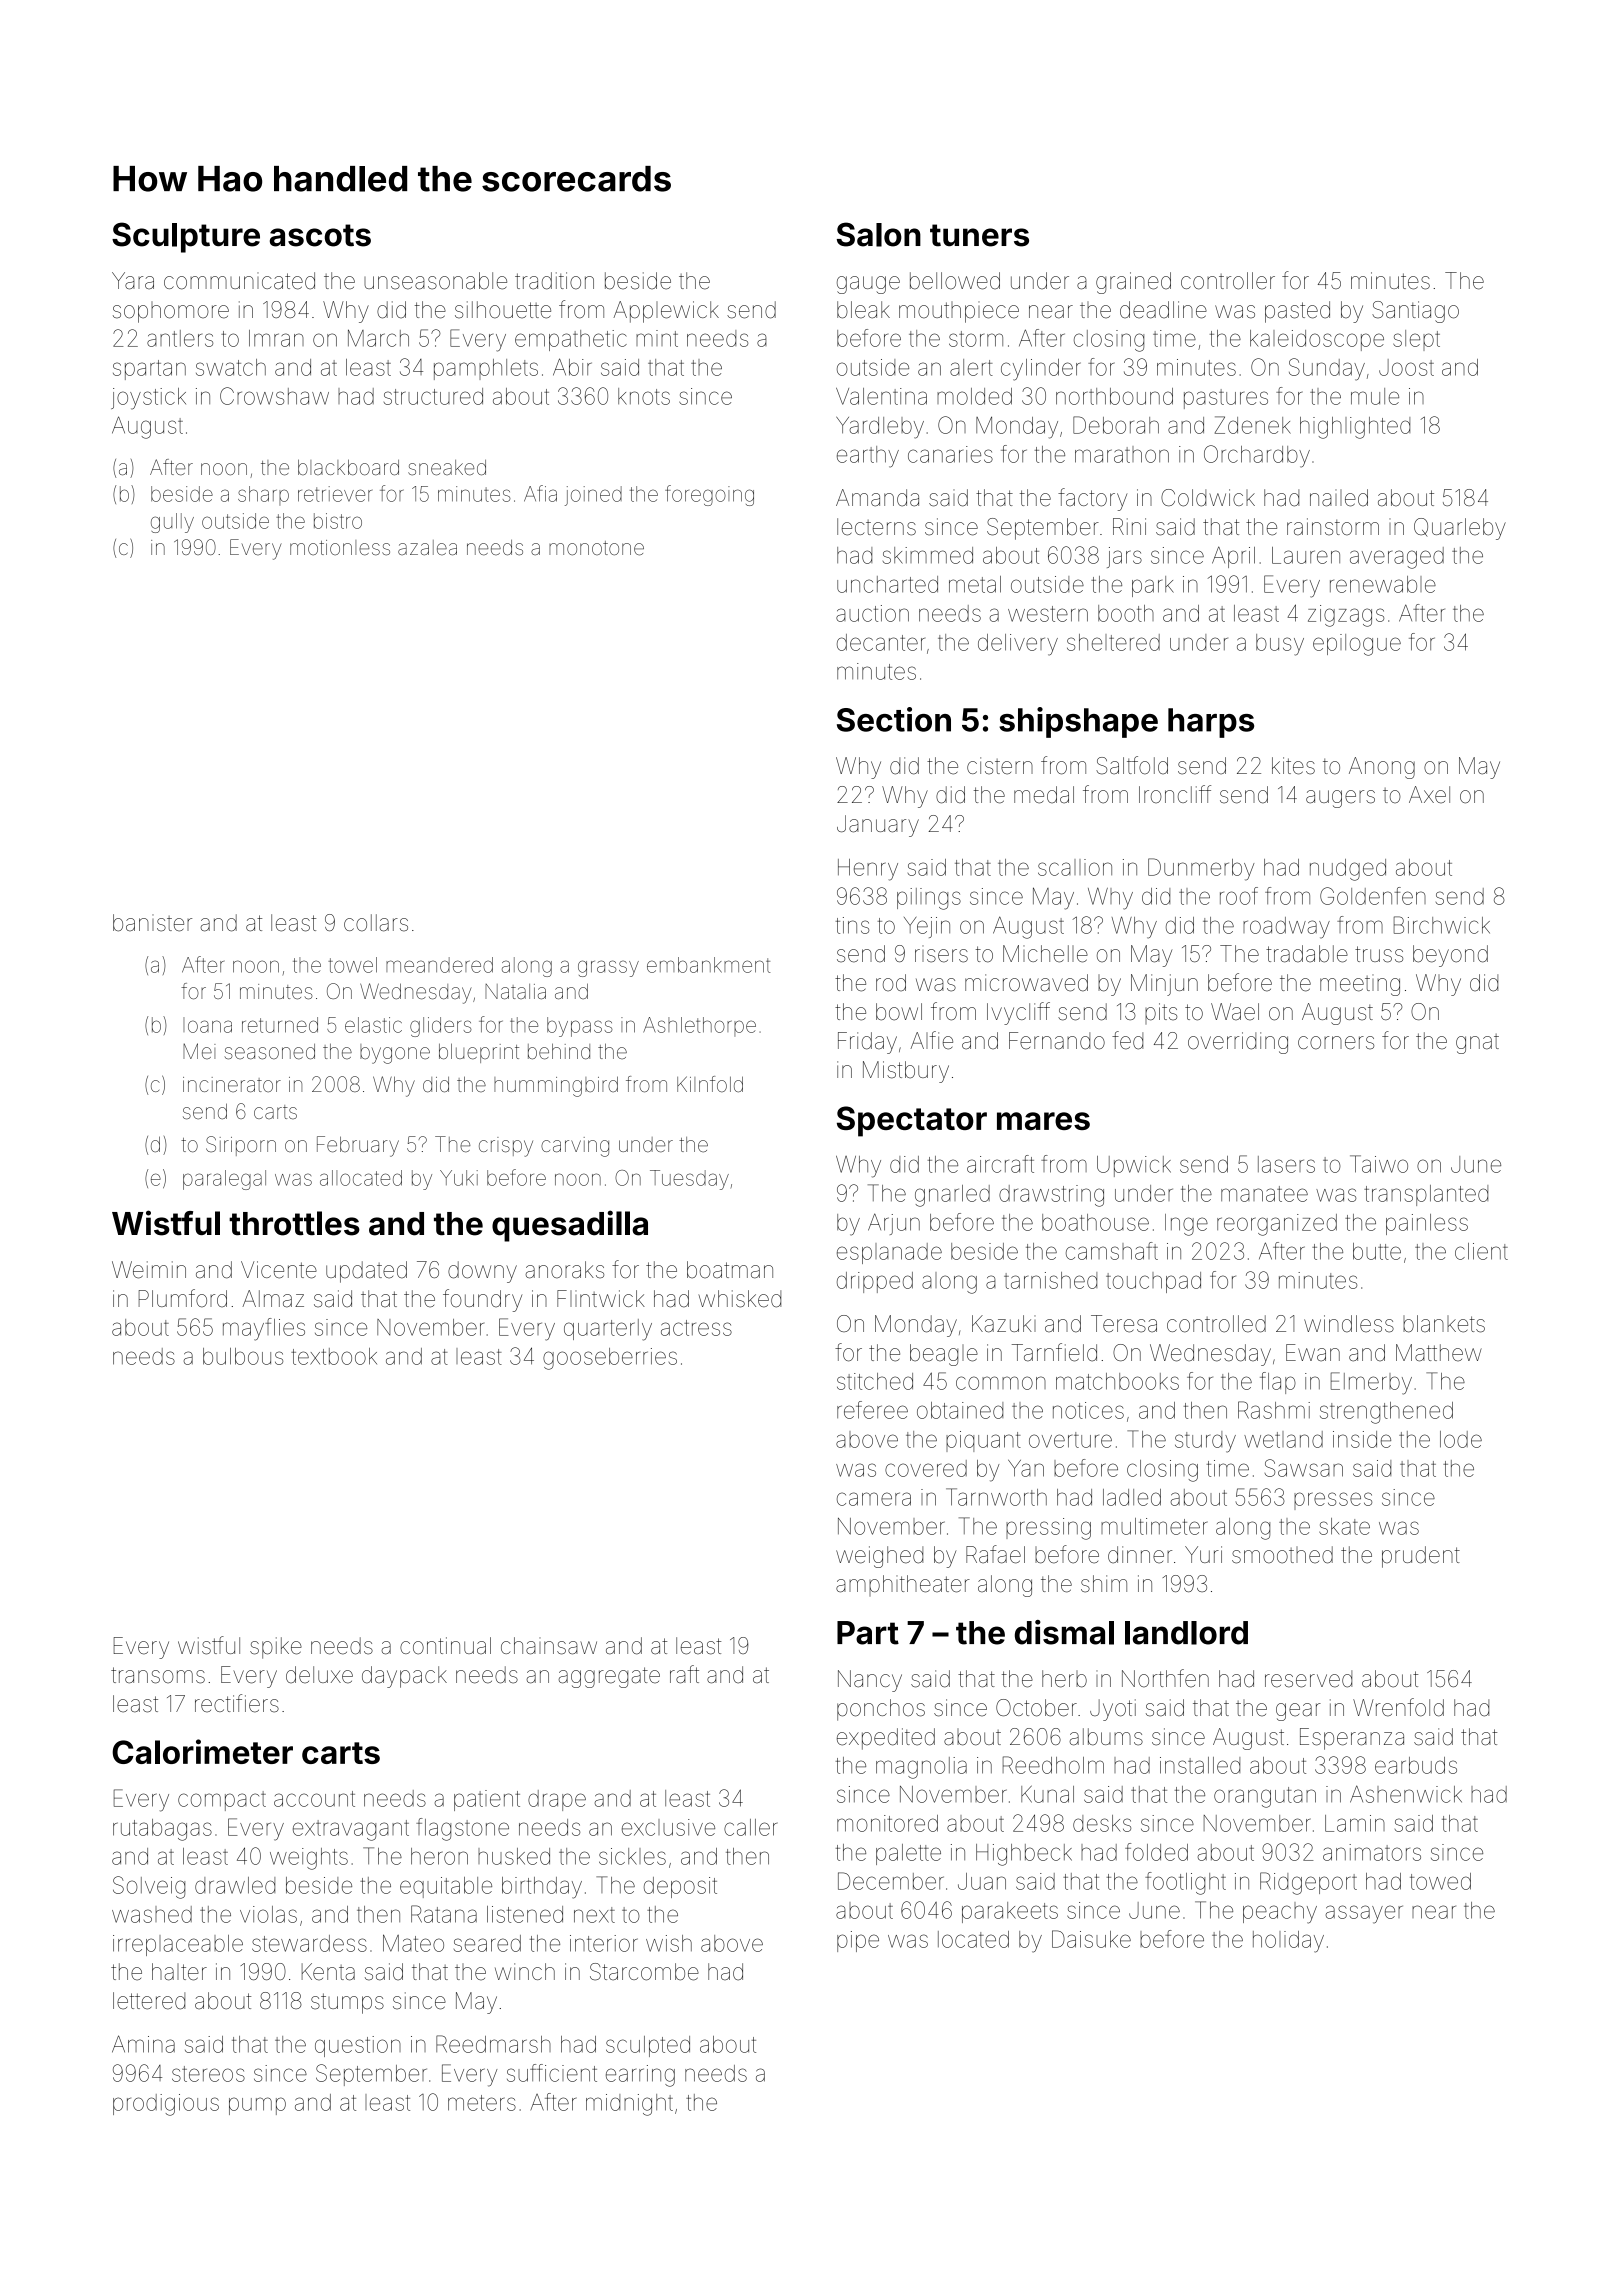  I want to click on Santiago, so click(1415, 312).
